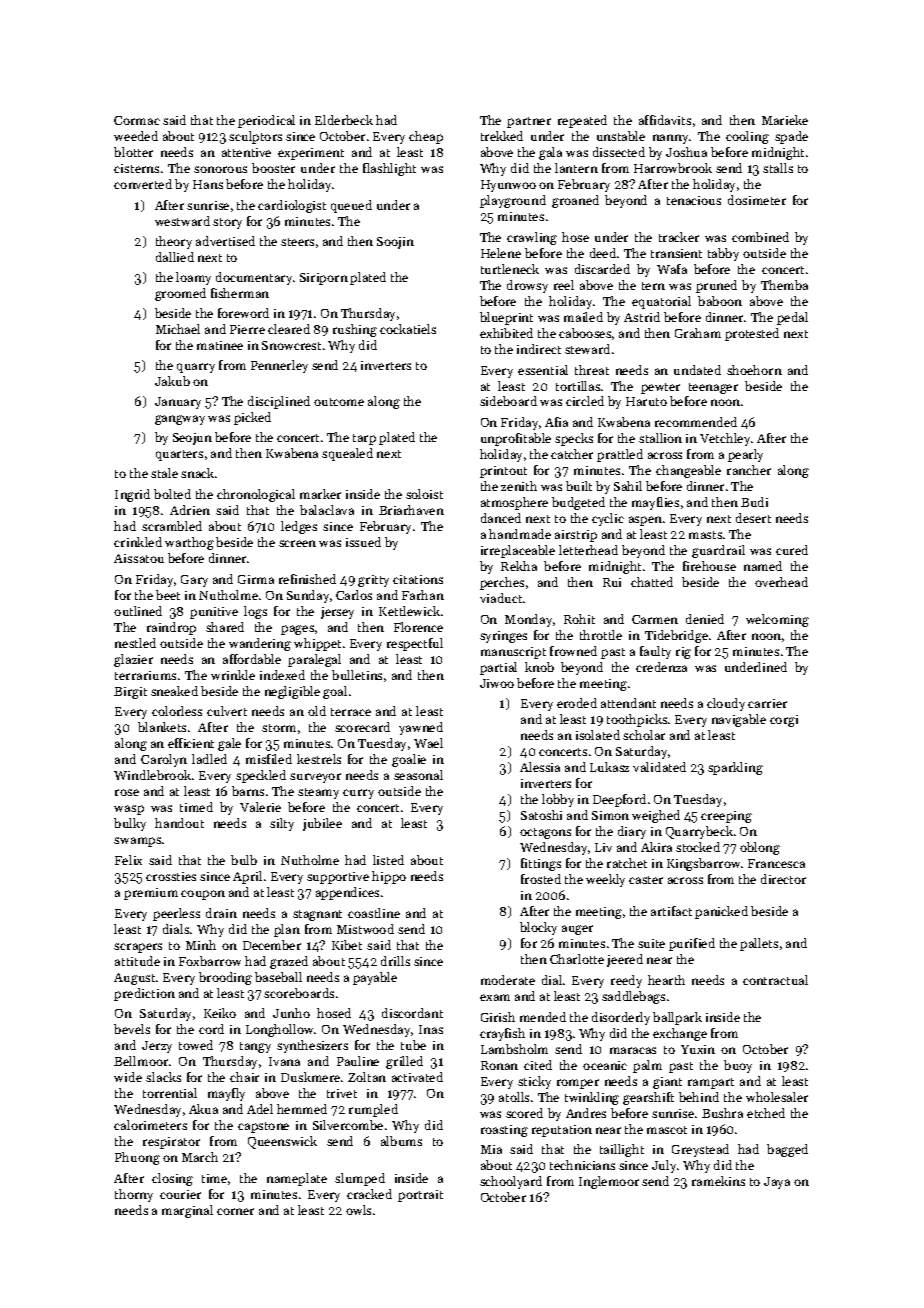 This image has width=924, height=1308. What do you see at coordinates (252, 418) in the image?
I see `picked` at bounding box center [252, 418].
